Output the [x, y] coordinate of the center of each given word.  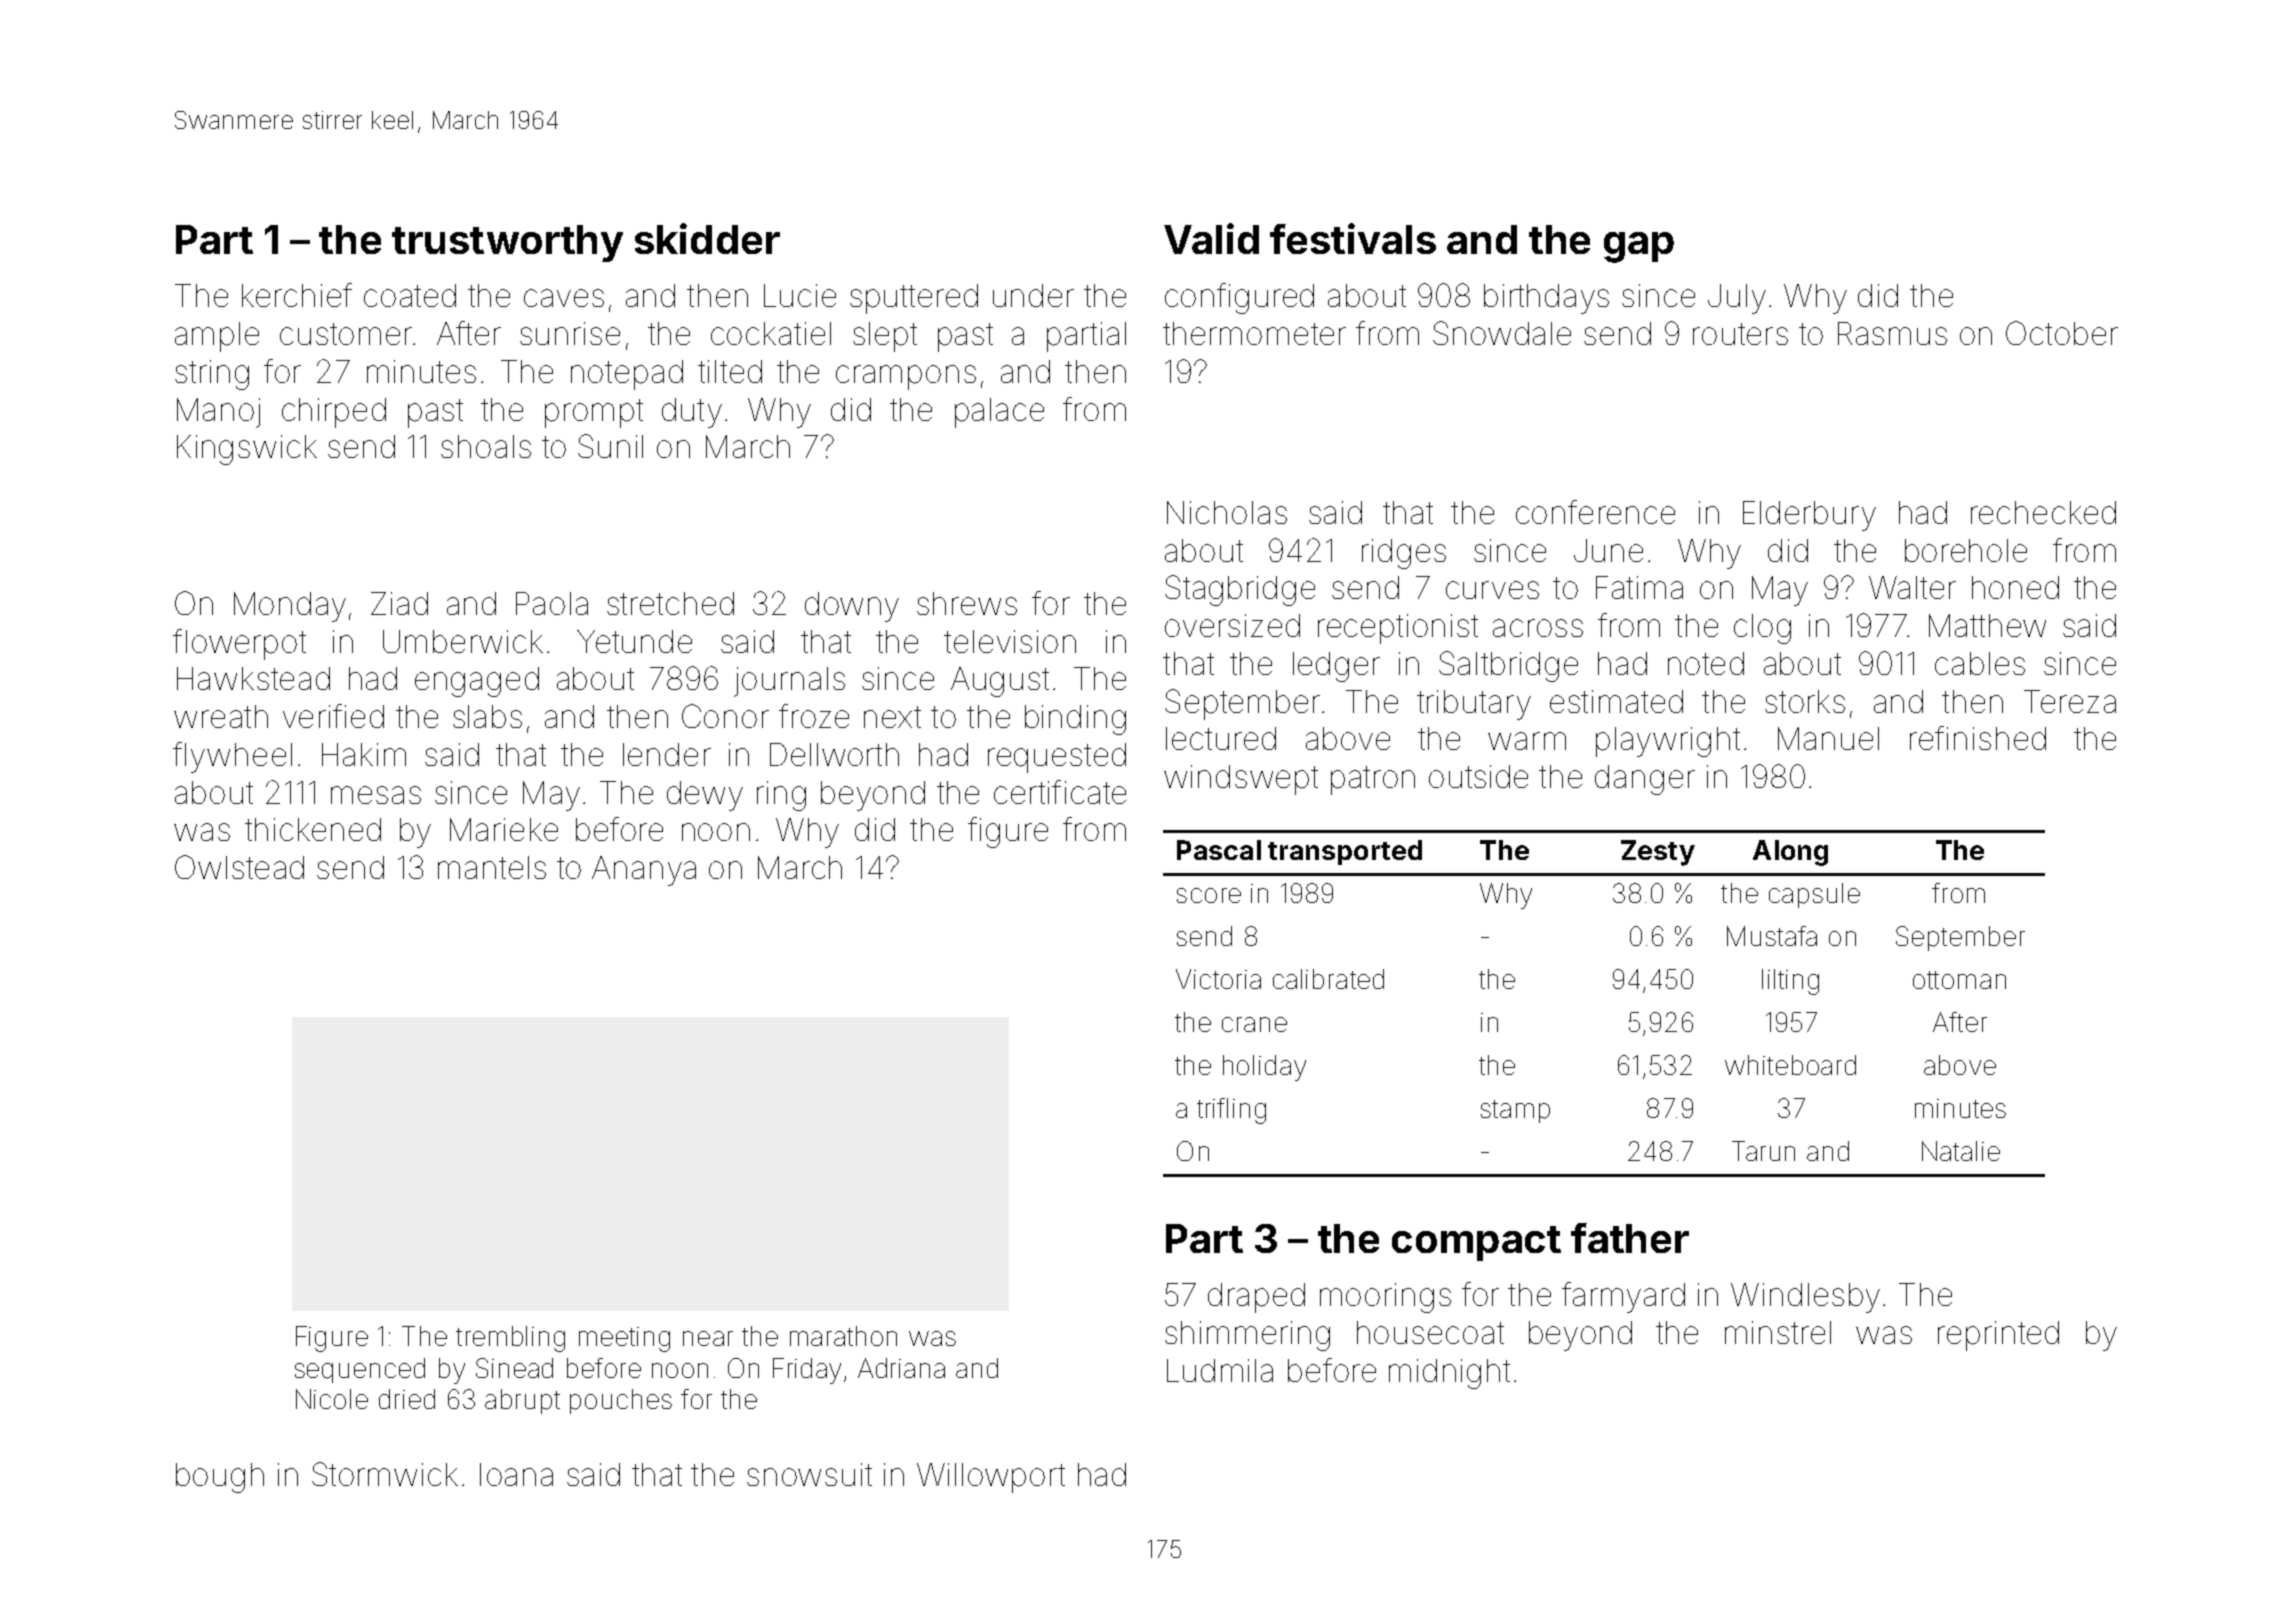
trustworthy [507, 243]
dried [407, 1399]
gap [1639, 247]
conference [1595, 512]
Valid [1211, 238]
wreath [221, 716]
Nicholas [1227, 512]
